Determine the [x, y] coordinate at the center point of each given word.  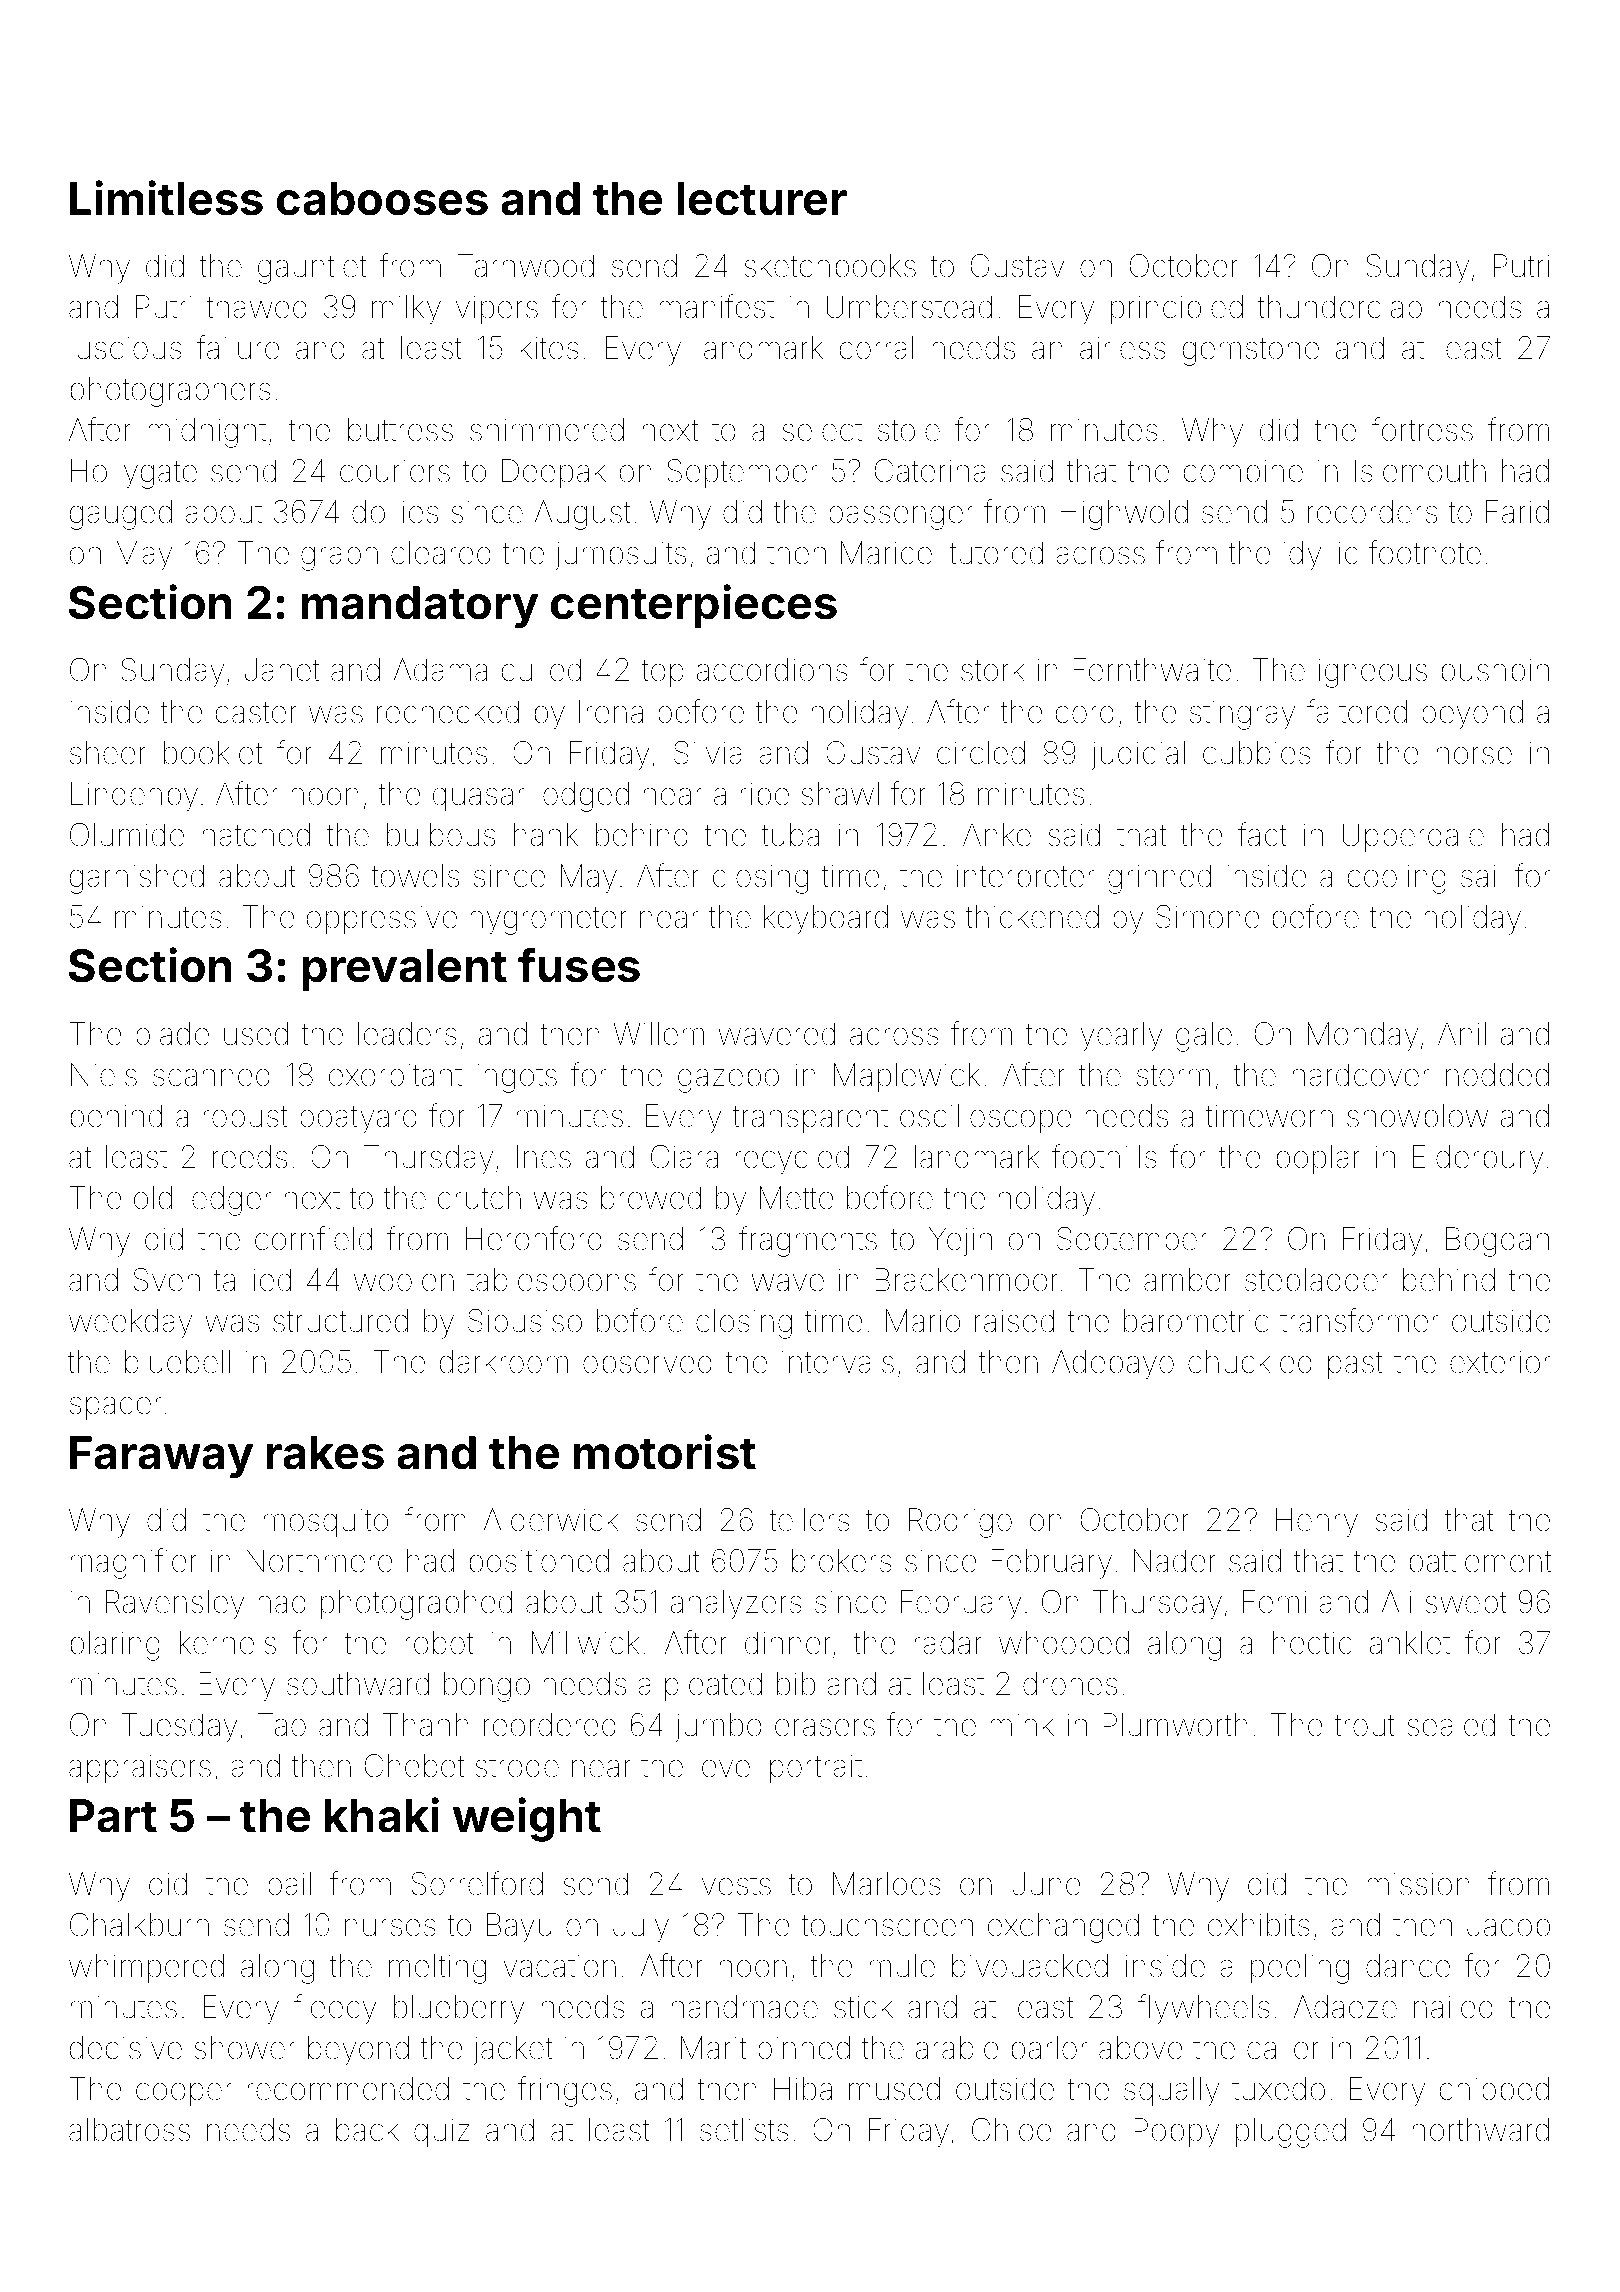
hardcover [1361, 1075]
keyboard [826, 920]
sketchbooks [830, 266]
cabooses [382, 199]
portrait [816, 1769]
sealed [1451, 1725]
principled [1177, 310]
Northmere [319, 1561]
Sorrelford [477, 1883]
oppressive [381, 920]
